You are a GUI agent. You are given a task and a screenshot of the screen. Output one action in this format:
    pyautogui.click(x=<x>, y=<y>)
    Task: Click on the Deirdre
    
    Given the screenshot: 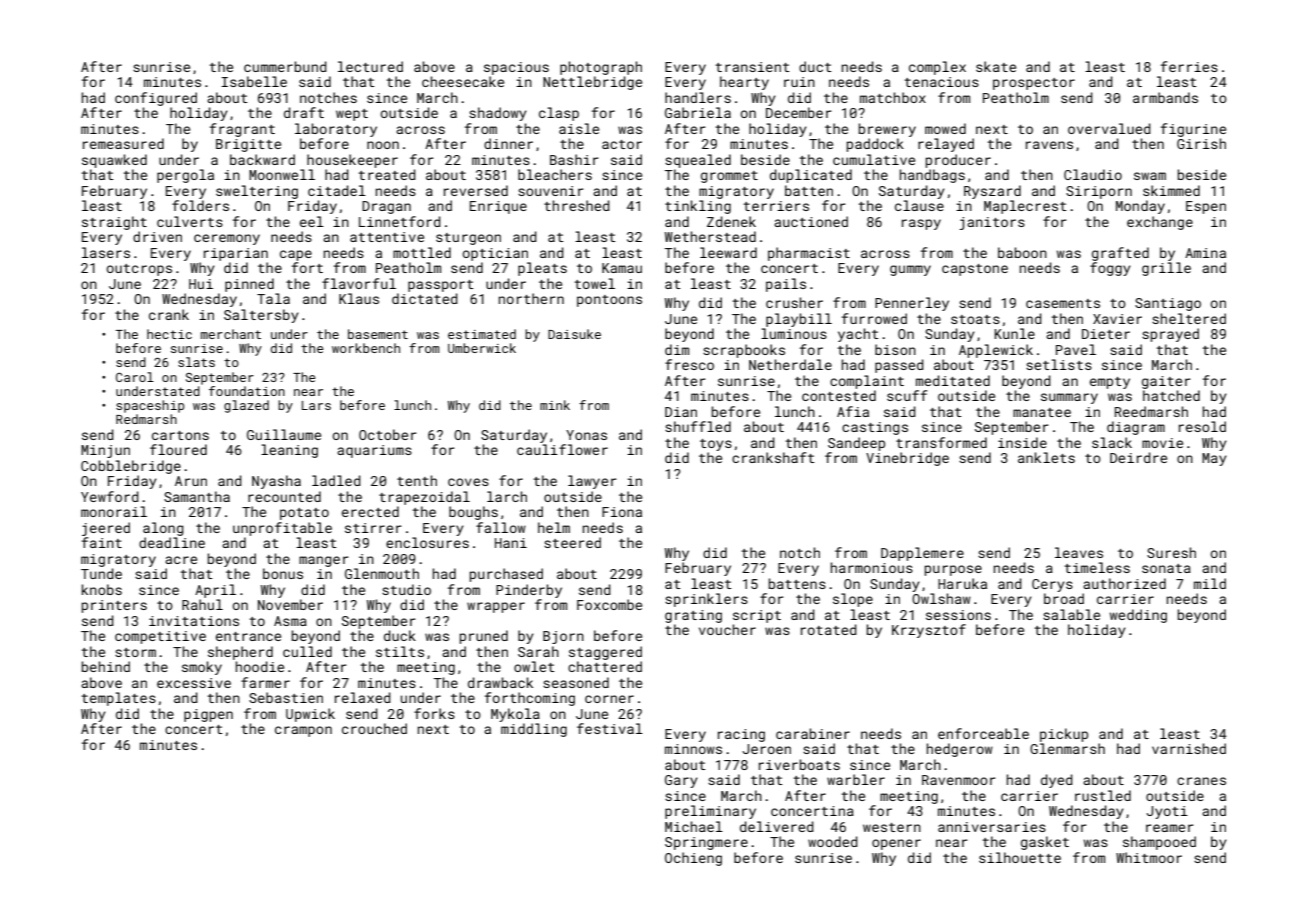 What is the action you would take?
    pyautogui.click(x=1138, y=457)
